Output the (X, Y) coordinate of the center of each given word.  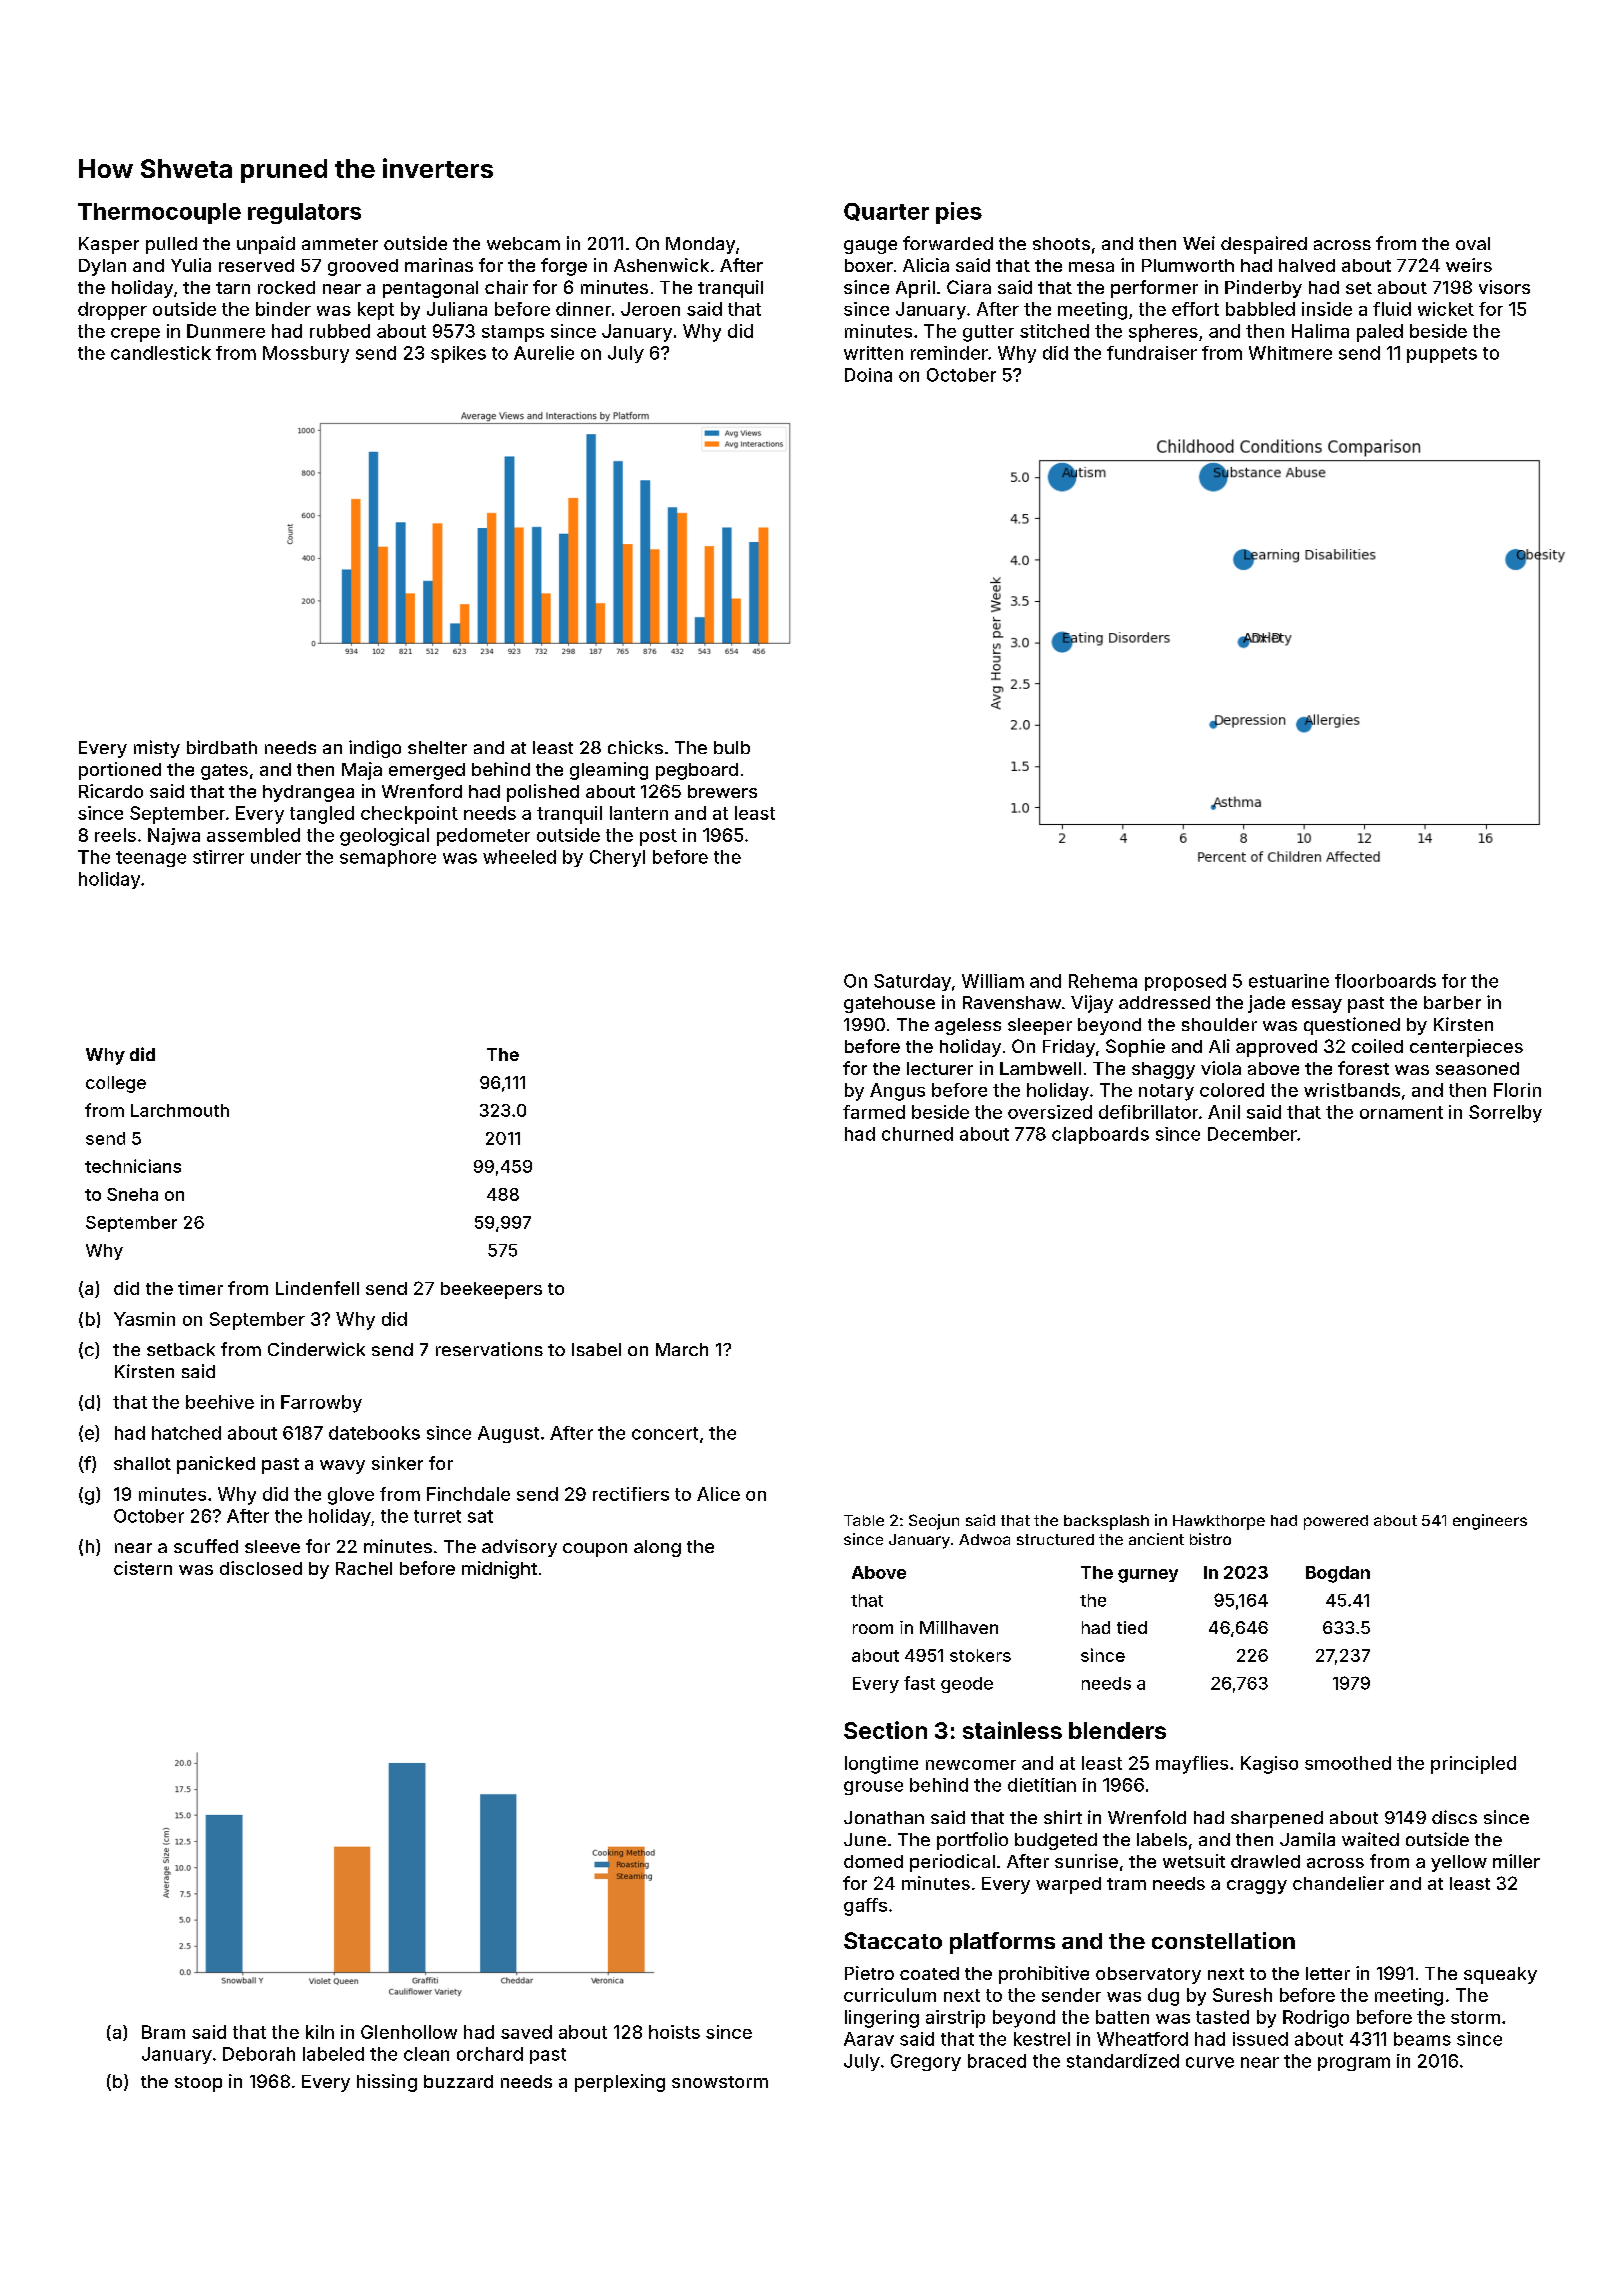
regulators (304, 213)
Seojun (934, 1522)
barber (1452, 1002)
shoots (1061, 243)
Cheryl (617, 858)
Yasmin (144, 1319)
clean (426, 2054)
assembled (253, 835)
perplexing (620, 2083)
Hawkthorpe (1219, 1522)
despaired (1264, 245)
